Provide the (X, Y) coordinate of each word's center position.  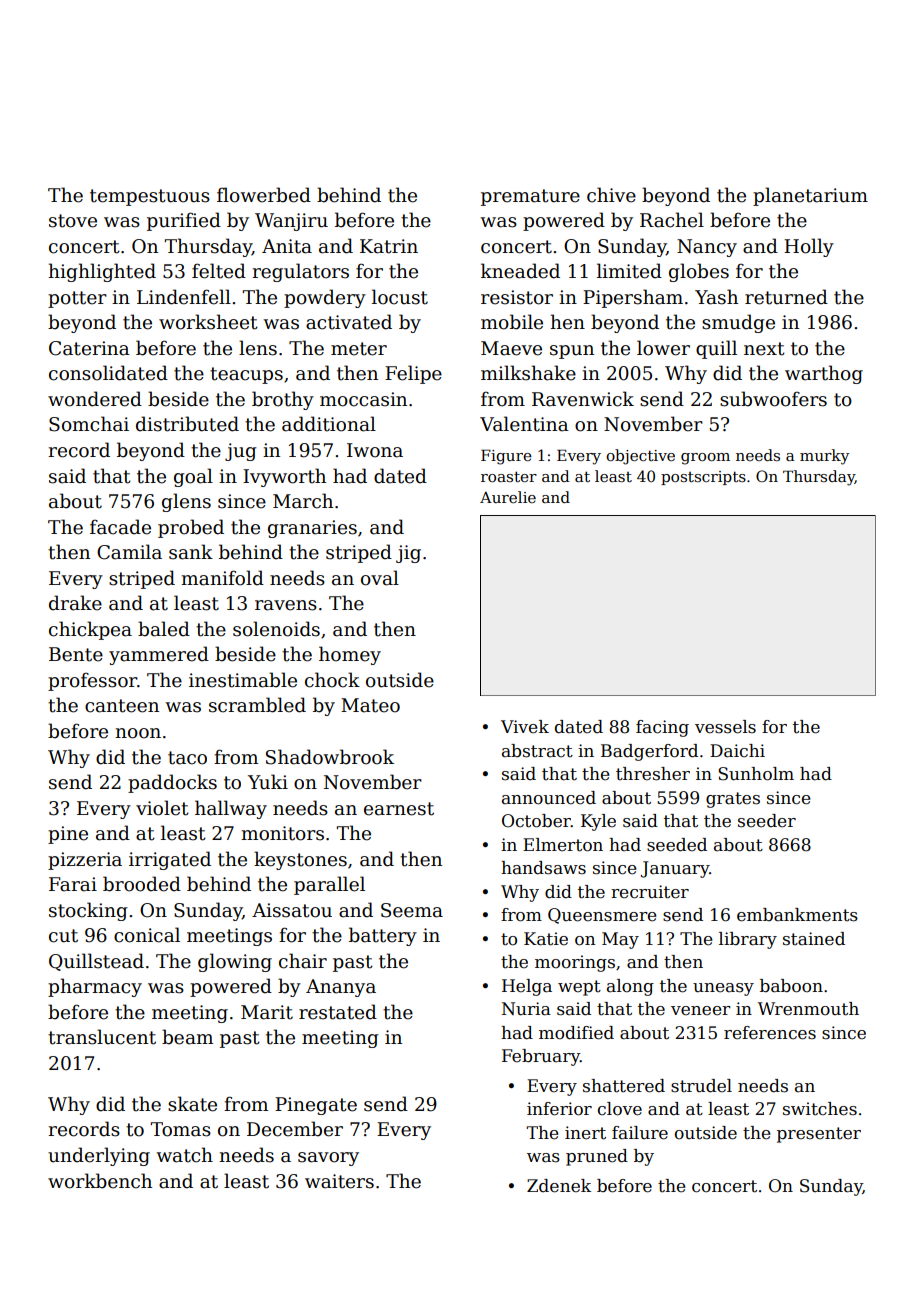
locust (400, 297)
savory (328, 1159)
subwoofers (773, 399)
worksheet (208, 322)
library (748, 940)
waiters (339, 1181)
